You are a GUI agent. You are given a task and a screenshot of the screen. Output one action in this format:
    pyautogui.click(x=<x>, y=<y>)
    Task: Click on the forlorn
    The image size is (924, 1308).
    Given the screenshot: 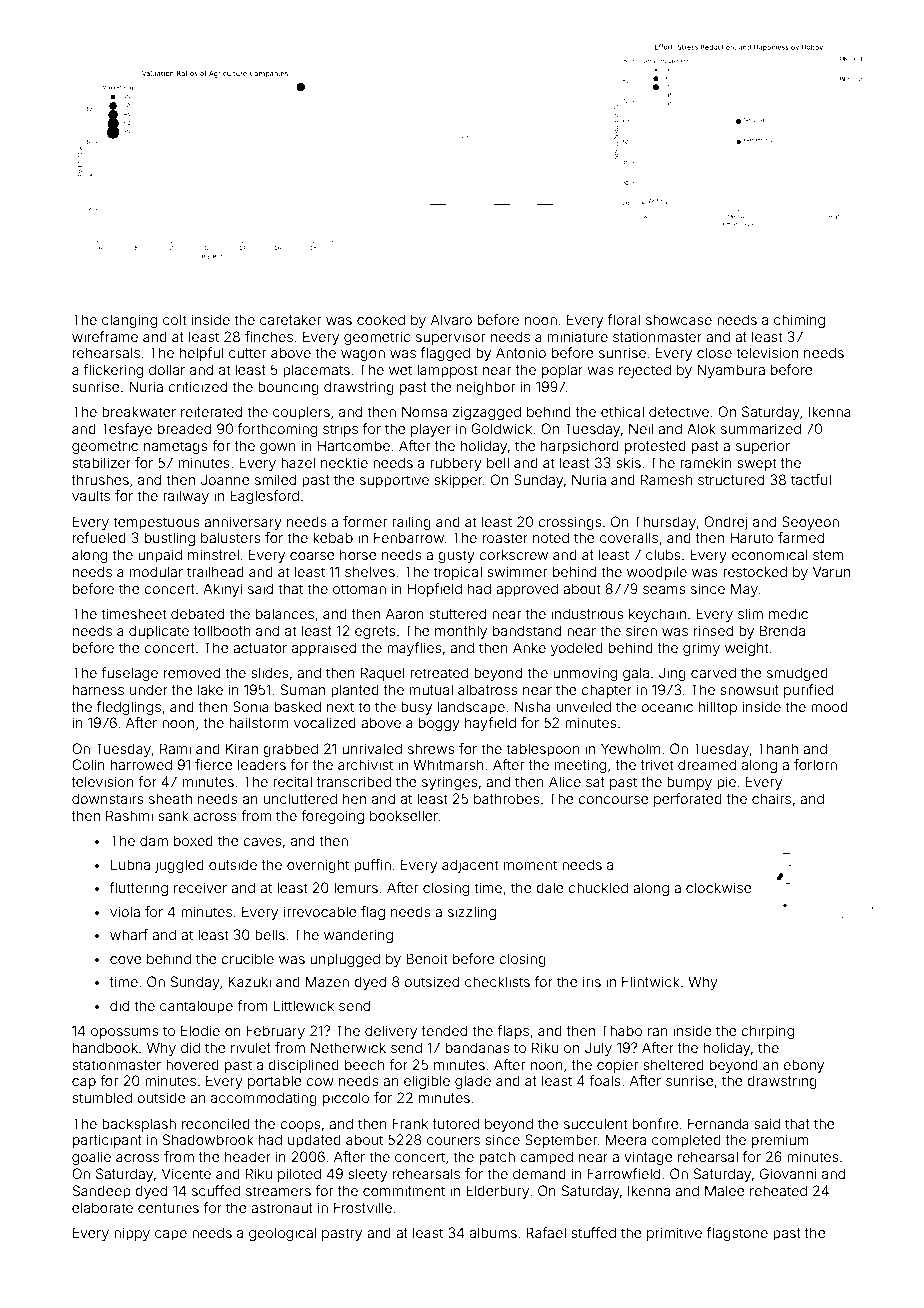 What is the action you would take?
    pyautogui.click(x=815, y=764)
